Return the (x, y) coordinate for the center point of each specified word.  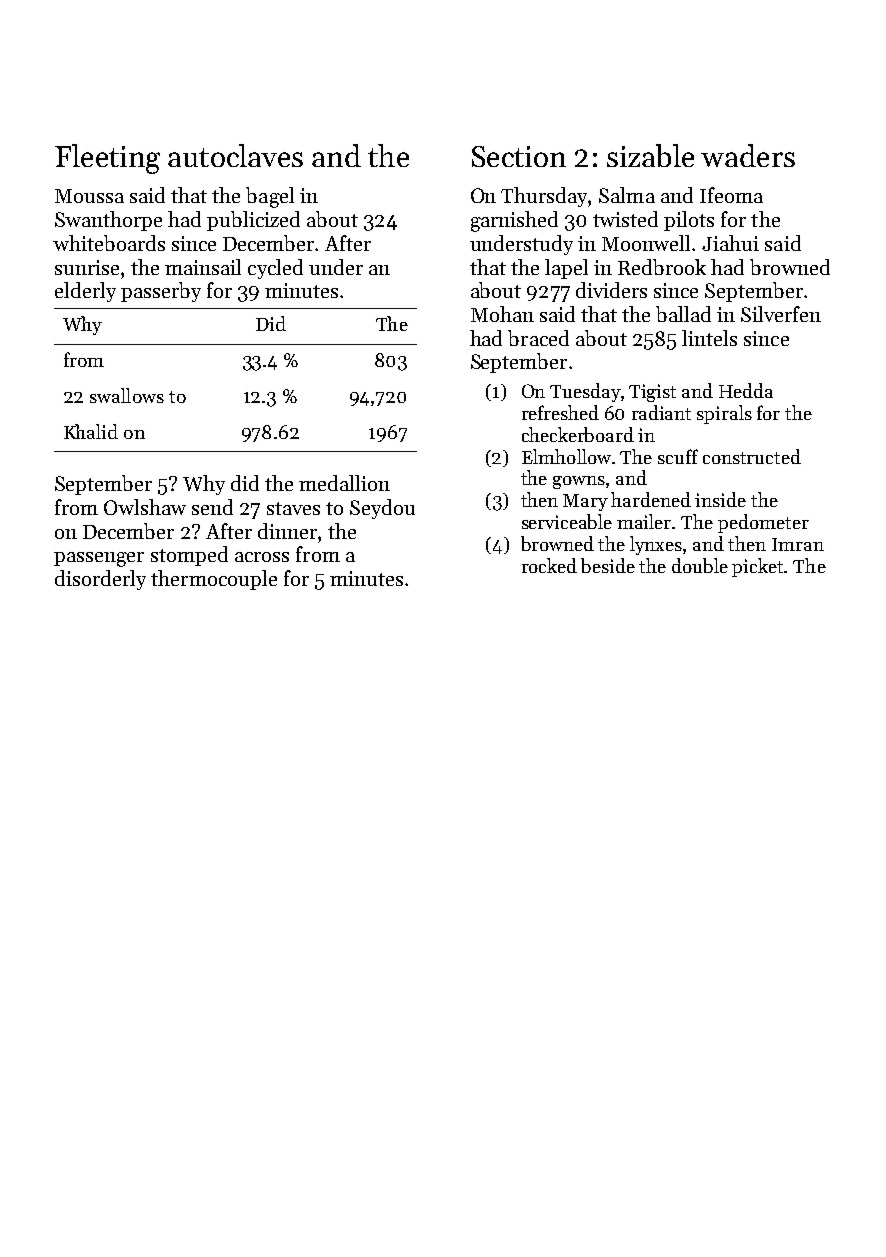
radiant (661, 412)
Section (519, 156)
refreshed (560, 412)
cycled (275, 269)
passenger (99, 559)
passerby (161, 292)
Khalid (91, 431)
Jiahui (730, 243)
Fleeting (107, 159)
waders (748, 155)
